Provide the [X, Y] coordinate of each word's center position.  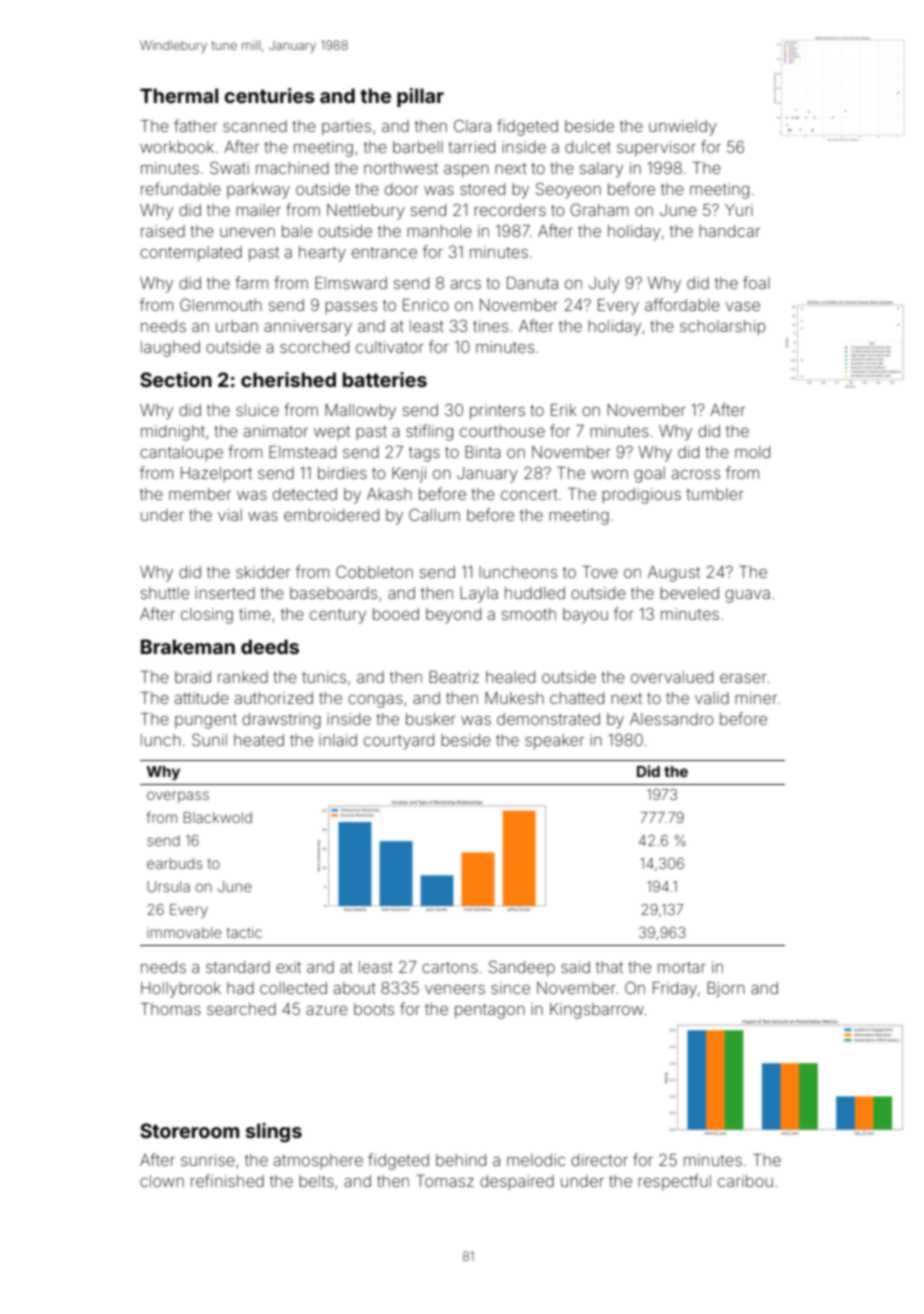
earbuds [174, 863]
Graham [599, 209]
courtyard [399, 742]
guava [747, 596]
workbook [177, 147]
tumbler [715, 494]
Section [176, 379]
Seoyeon [568, 190]
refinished [227, 1180]
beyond [453, 616]
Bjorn [726, 990]
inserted [225, 593]
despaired [517, 1182]
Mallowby [360, 412]
